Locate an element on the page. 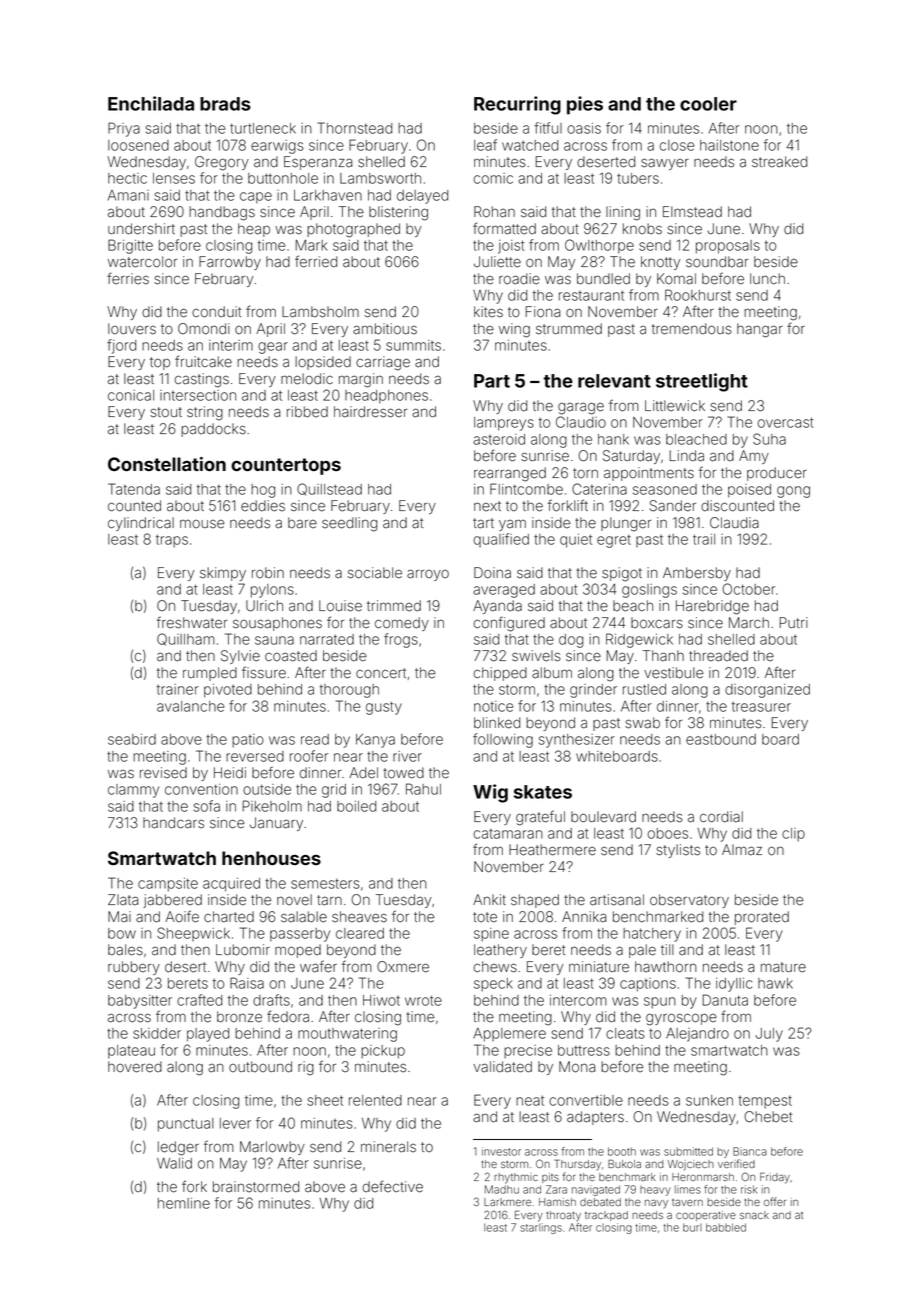 The image size is (924, 1308). Pikeholm is located at coordinates (272, 806).
